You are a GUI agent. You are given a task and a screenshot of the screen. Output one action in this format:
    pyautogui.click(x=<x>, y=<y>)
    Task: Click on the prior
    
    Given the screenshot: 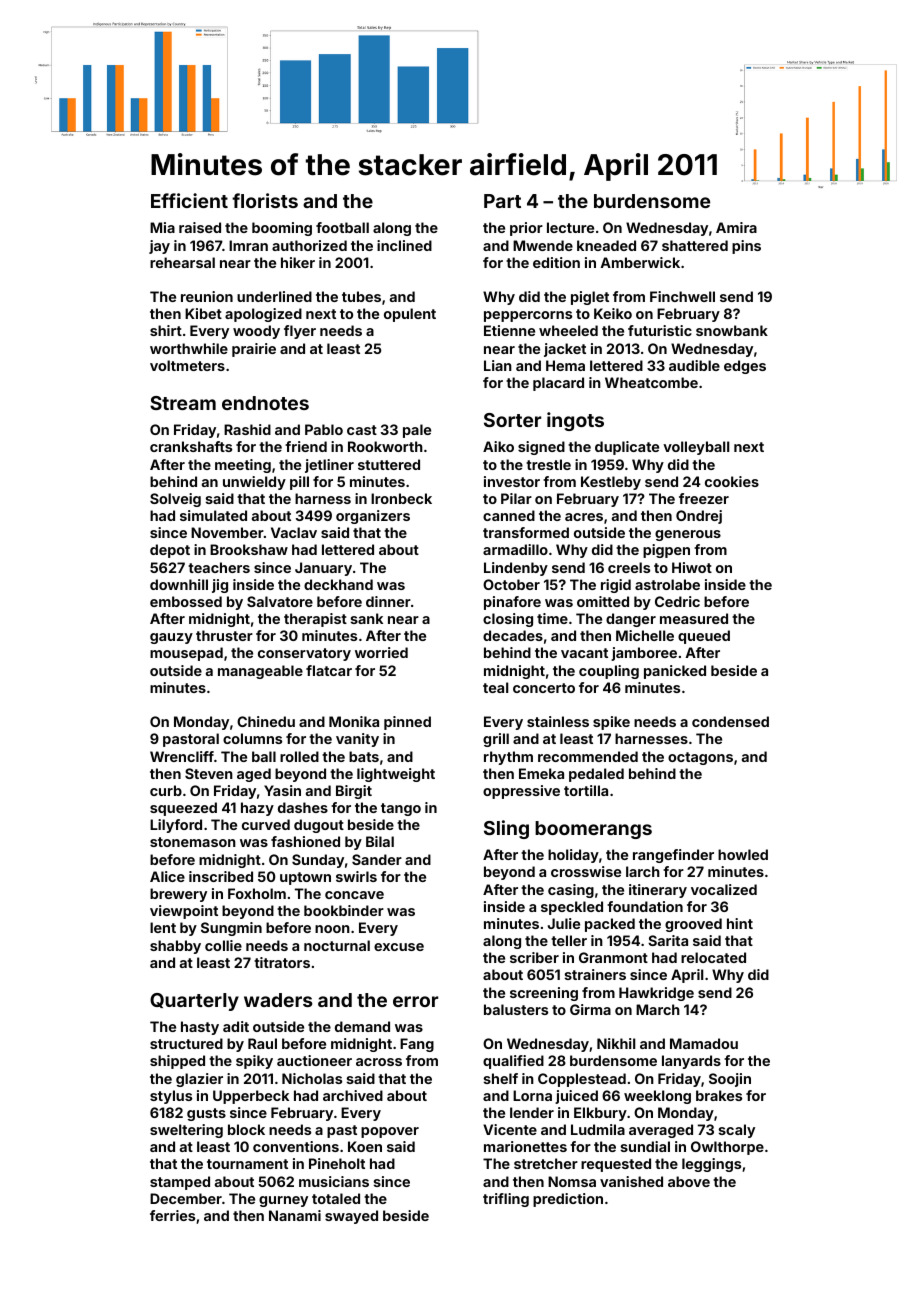 What is the action you would take?
    pyautogui.click(x=526, y=229)
